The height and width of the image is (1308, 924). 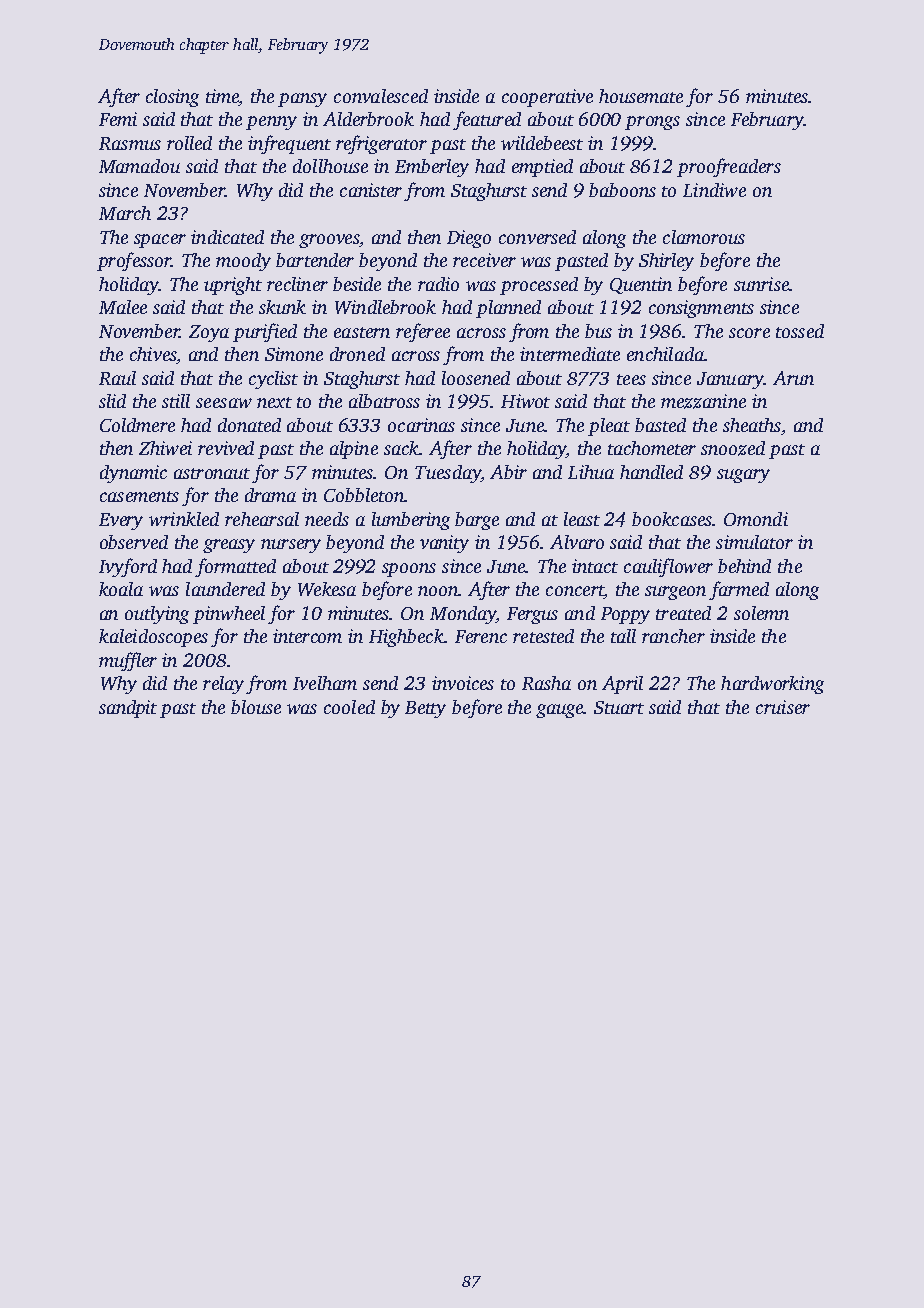 What do you see at coordinates (703, 401) in the image?
I see `mezzanine` at bounding box center [703, 401].
